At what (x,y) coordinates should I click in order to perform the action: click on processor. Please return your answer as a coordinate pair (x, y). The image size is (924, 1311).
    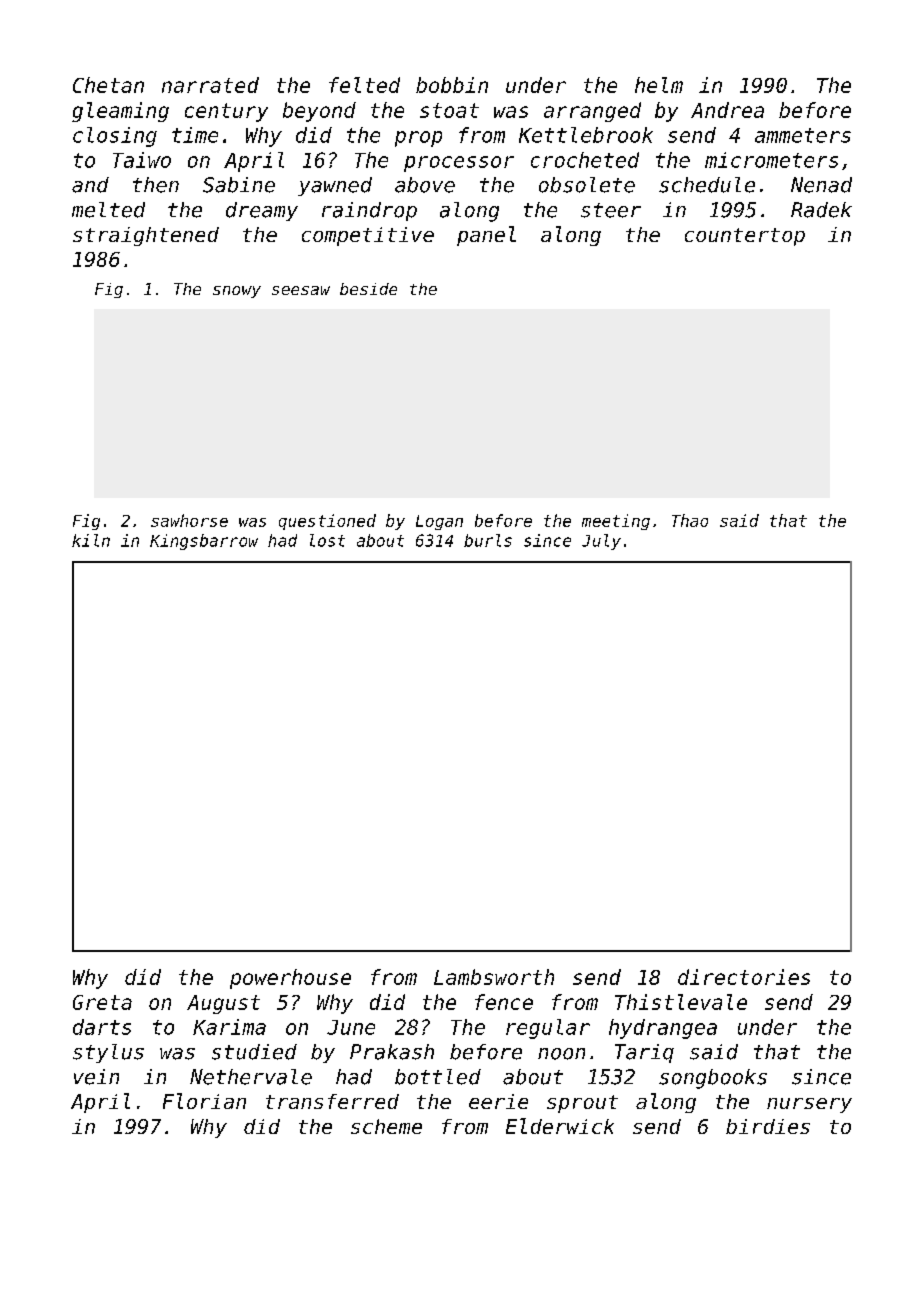
    Looking at the image, I should click on (459, 164).
